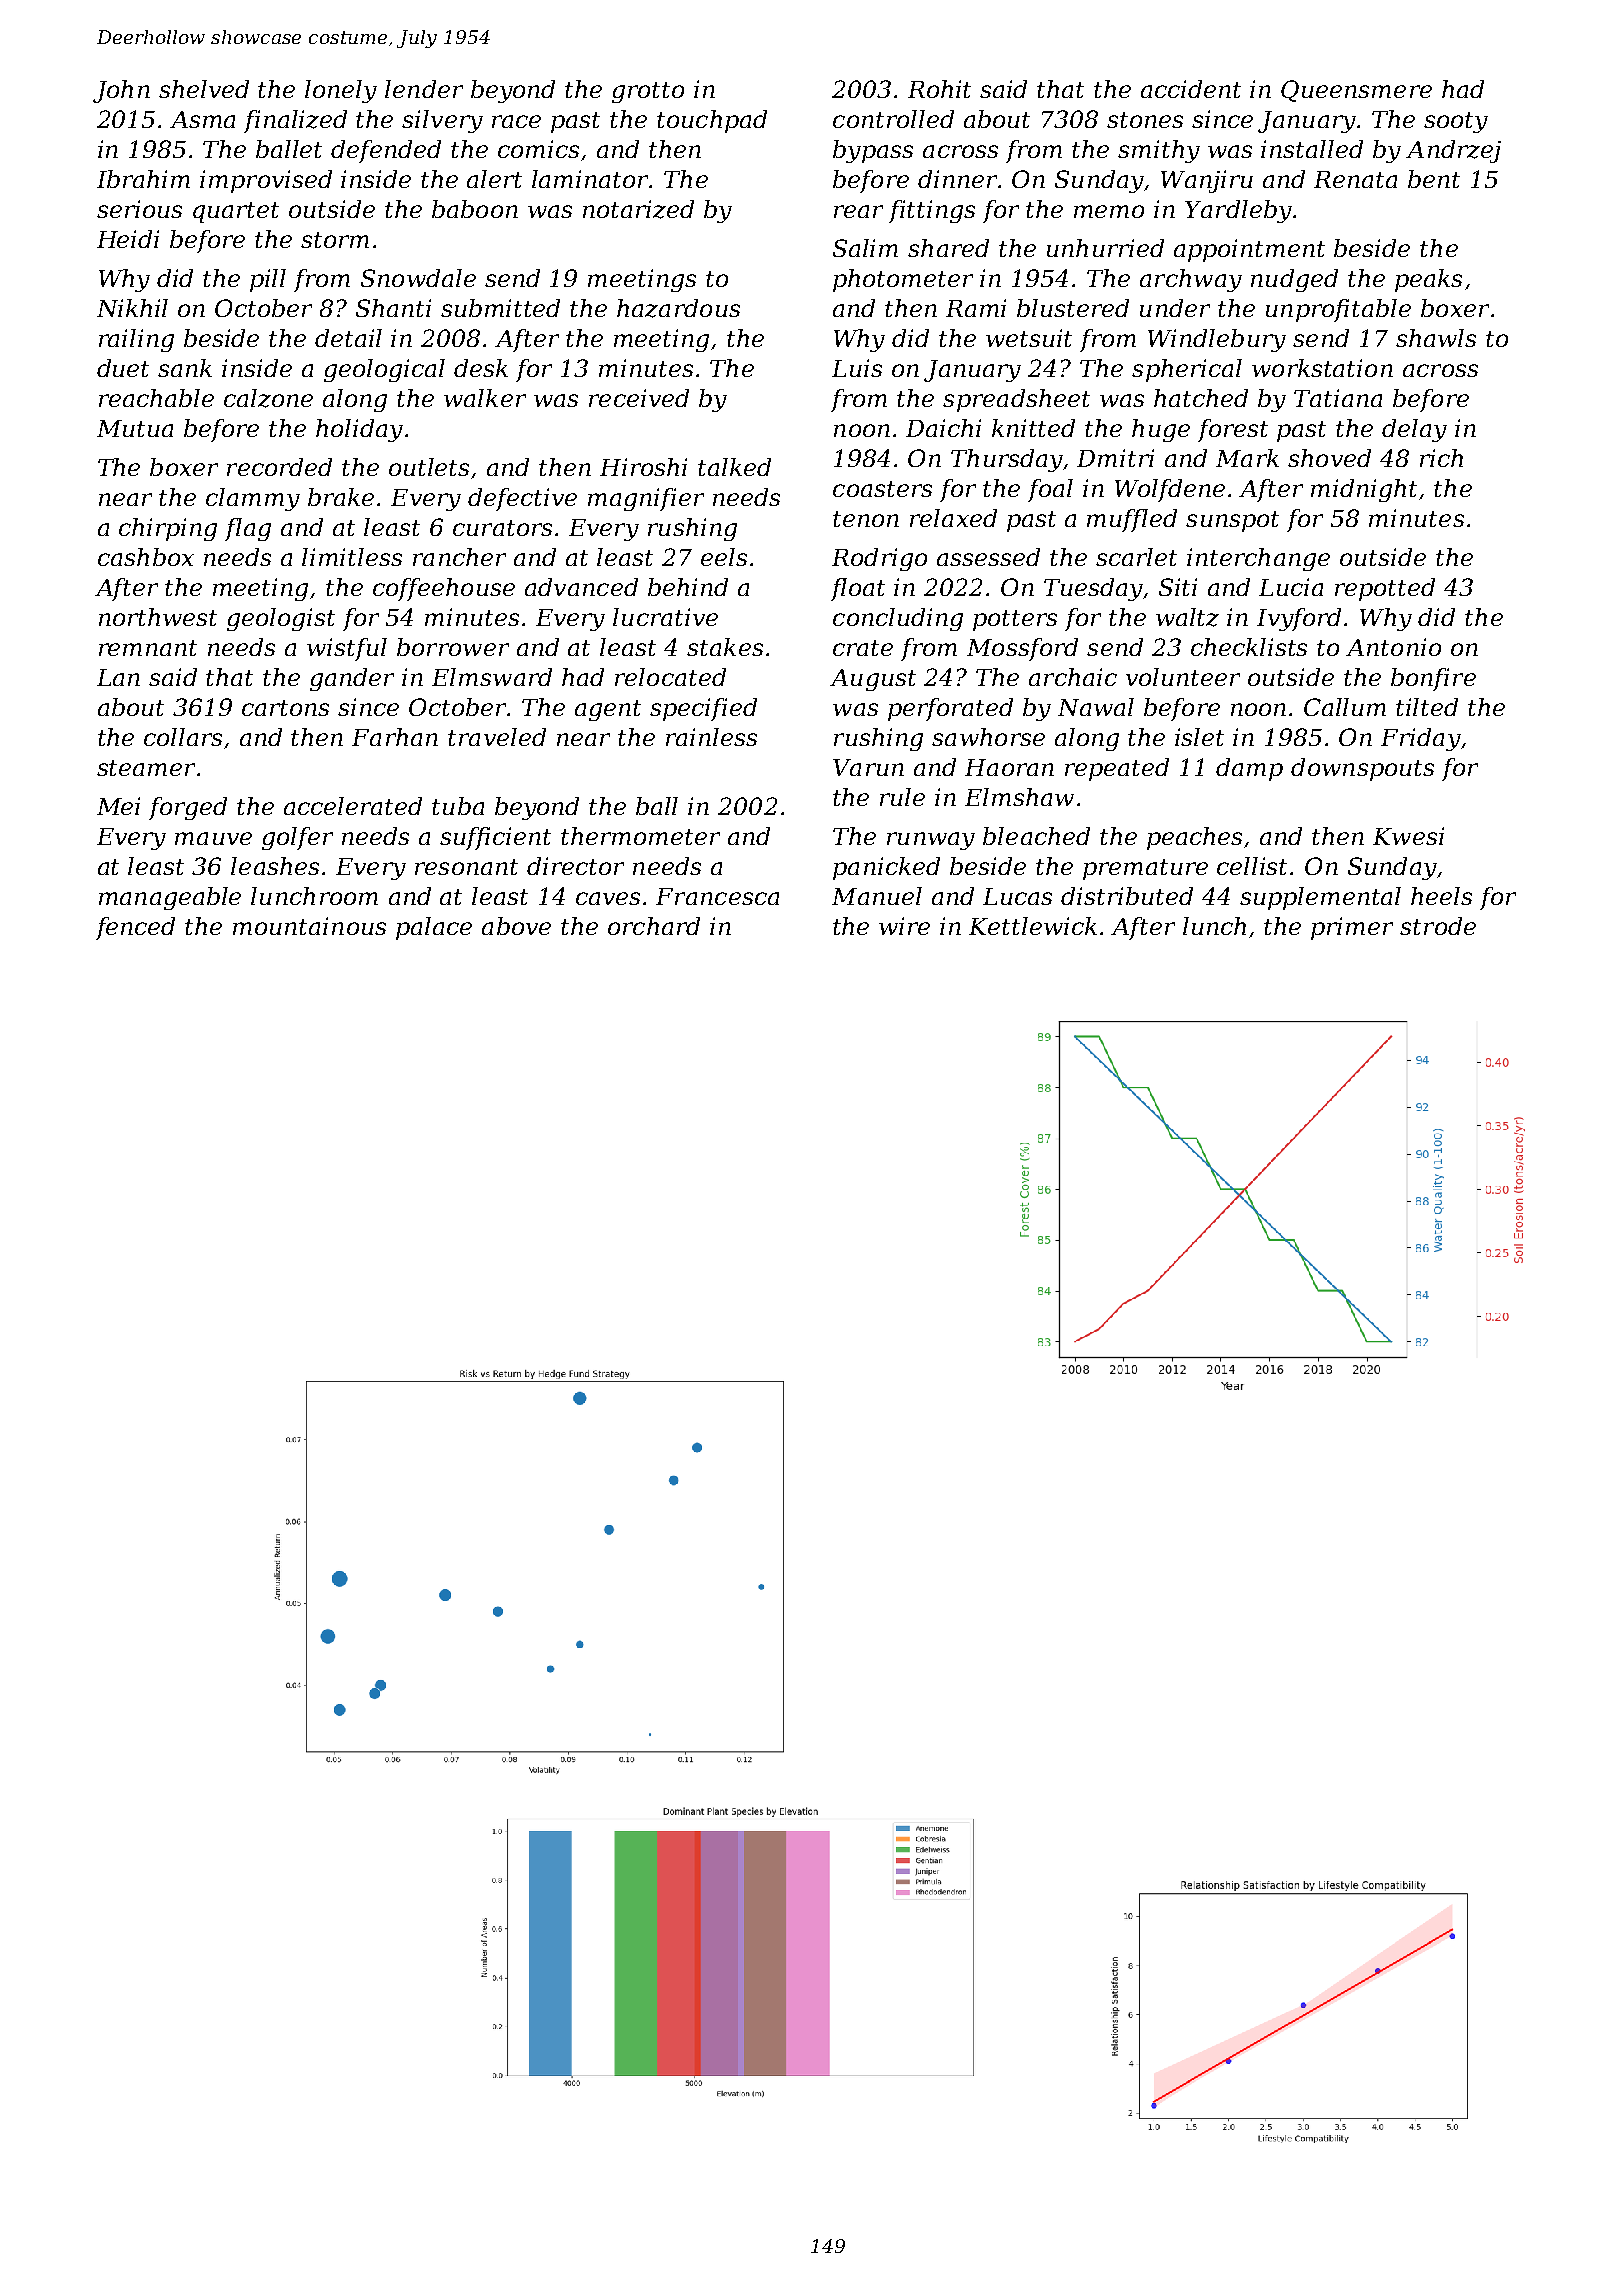 Image resolution: width=1620 pixels, height=2292 pixels. Describe the element at coordinates (654, 926) in the page. I see `orchard` at that location.
